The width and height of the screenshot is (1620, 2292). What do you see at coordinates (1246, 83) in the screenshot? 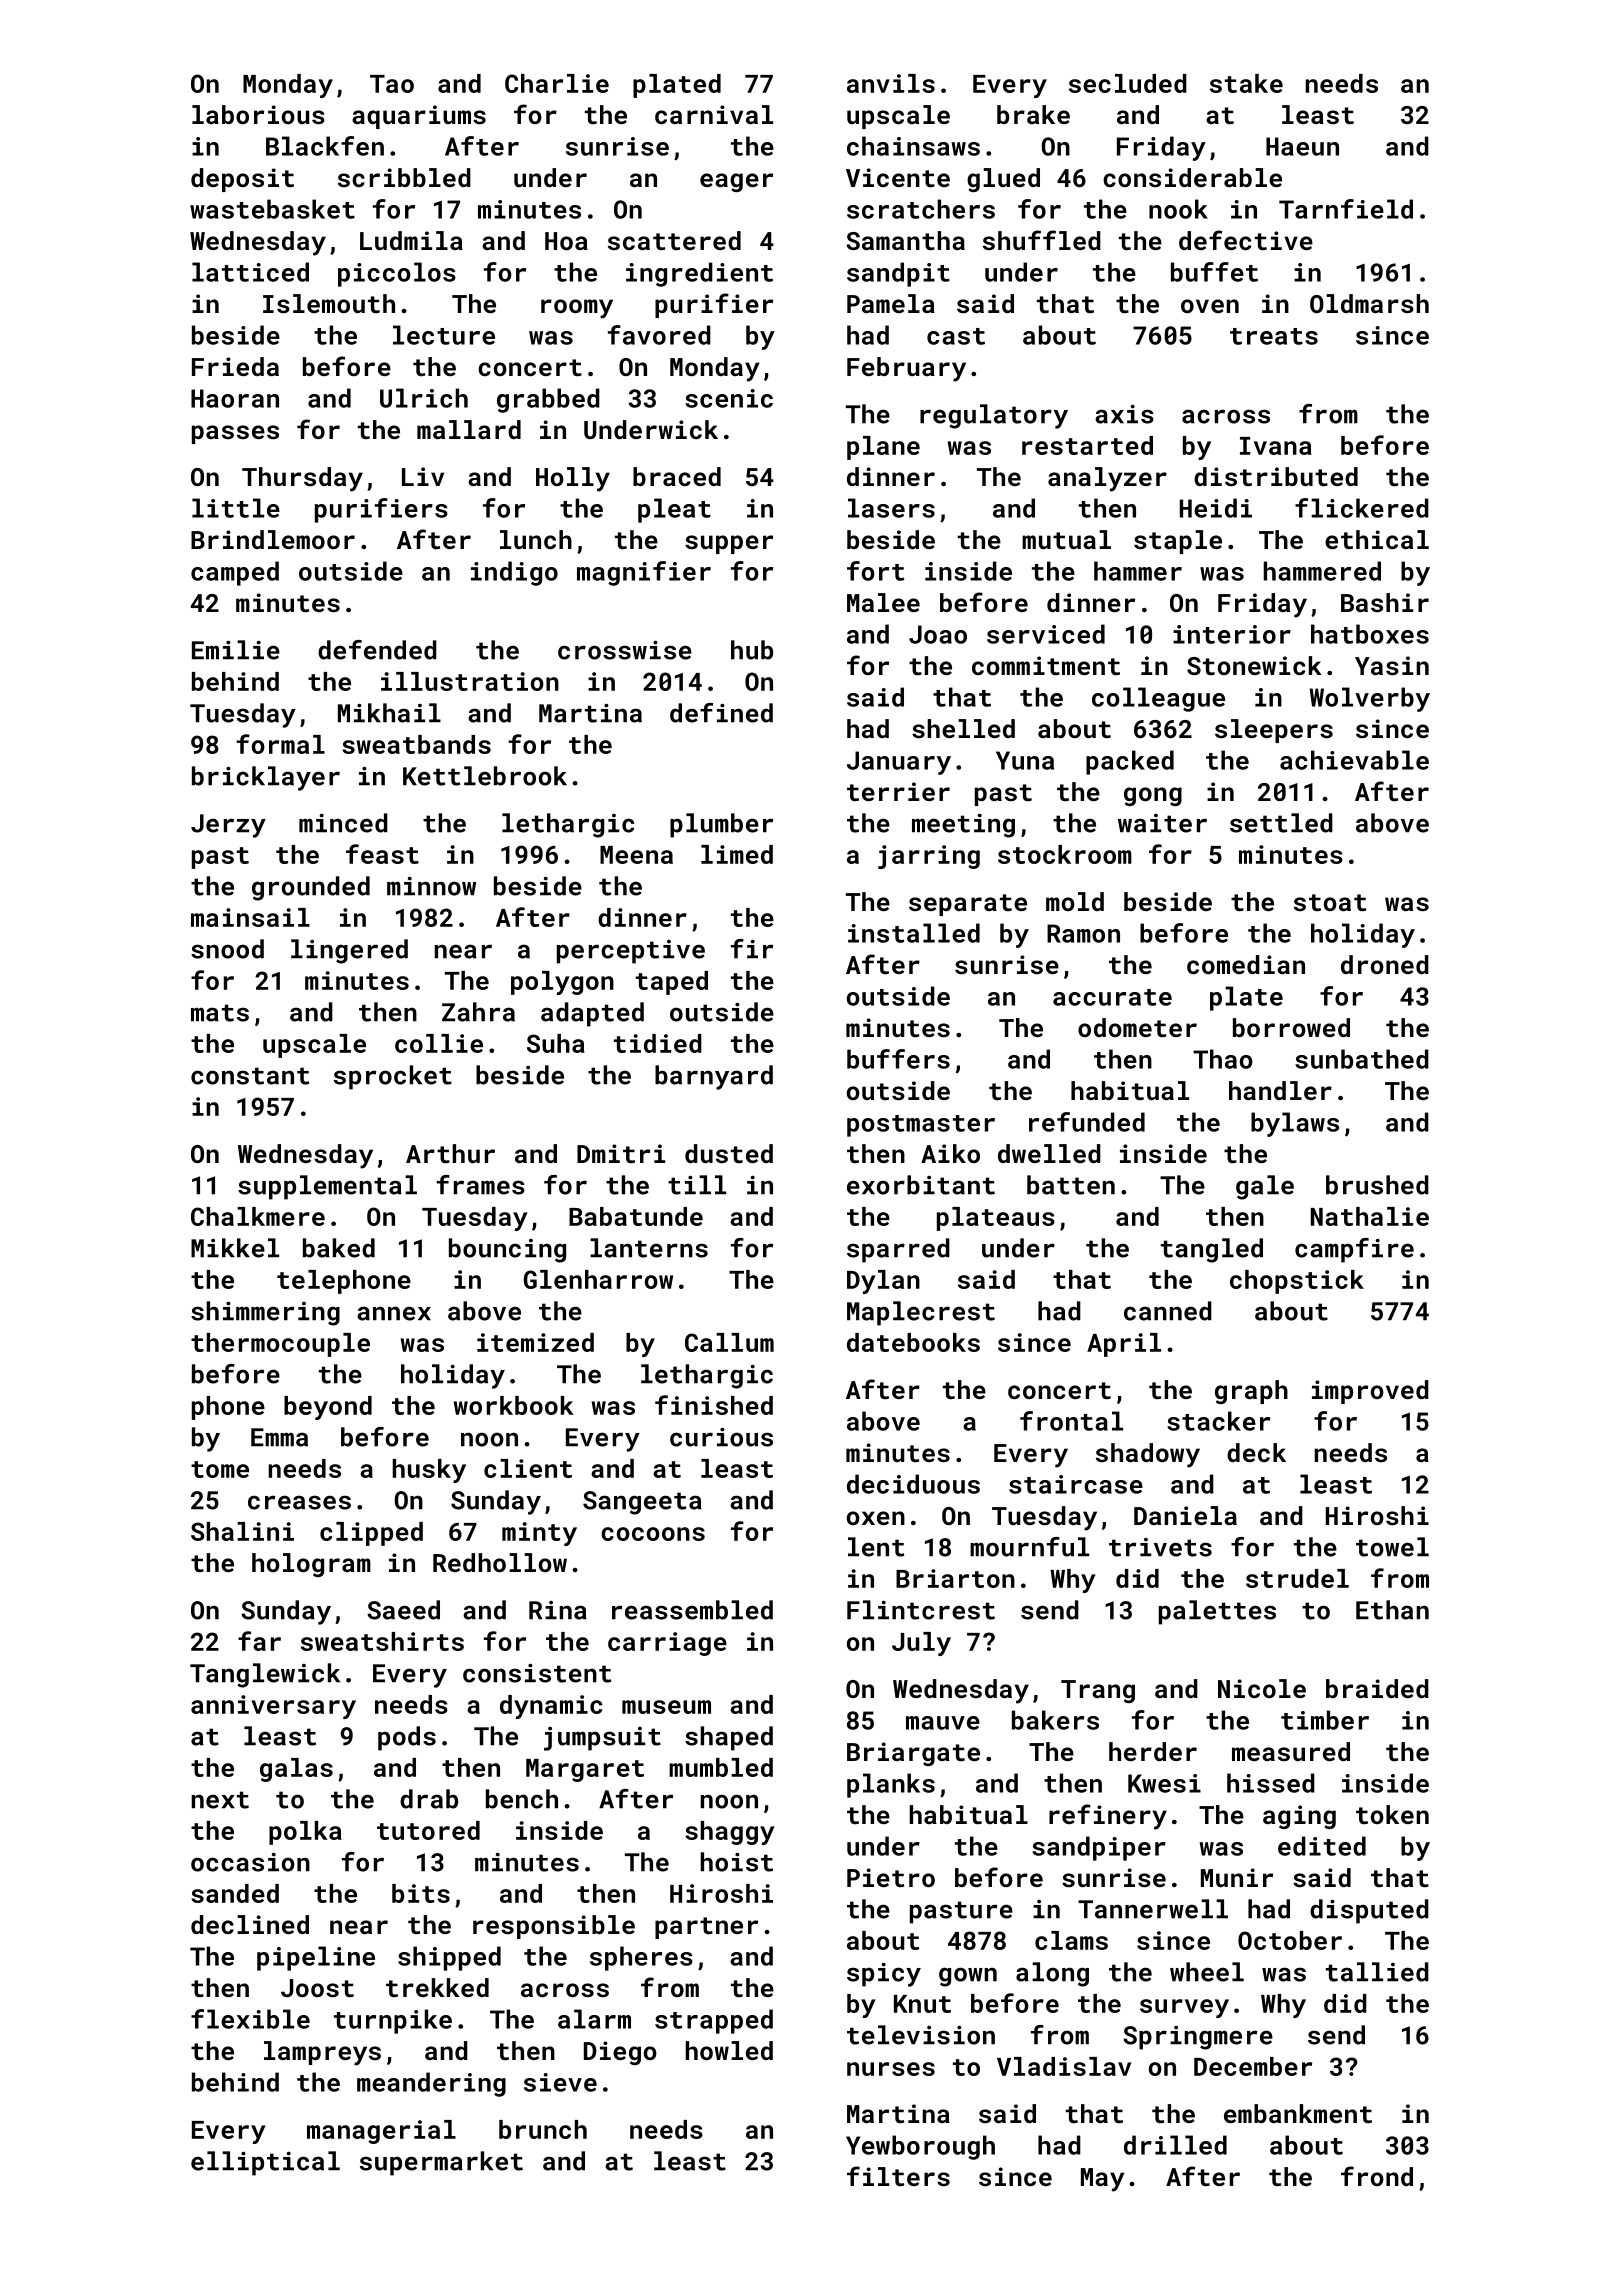
I see `stake` at bounding box center [1246, 83].
